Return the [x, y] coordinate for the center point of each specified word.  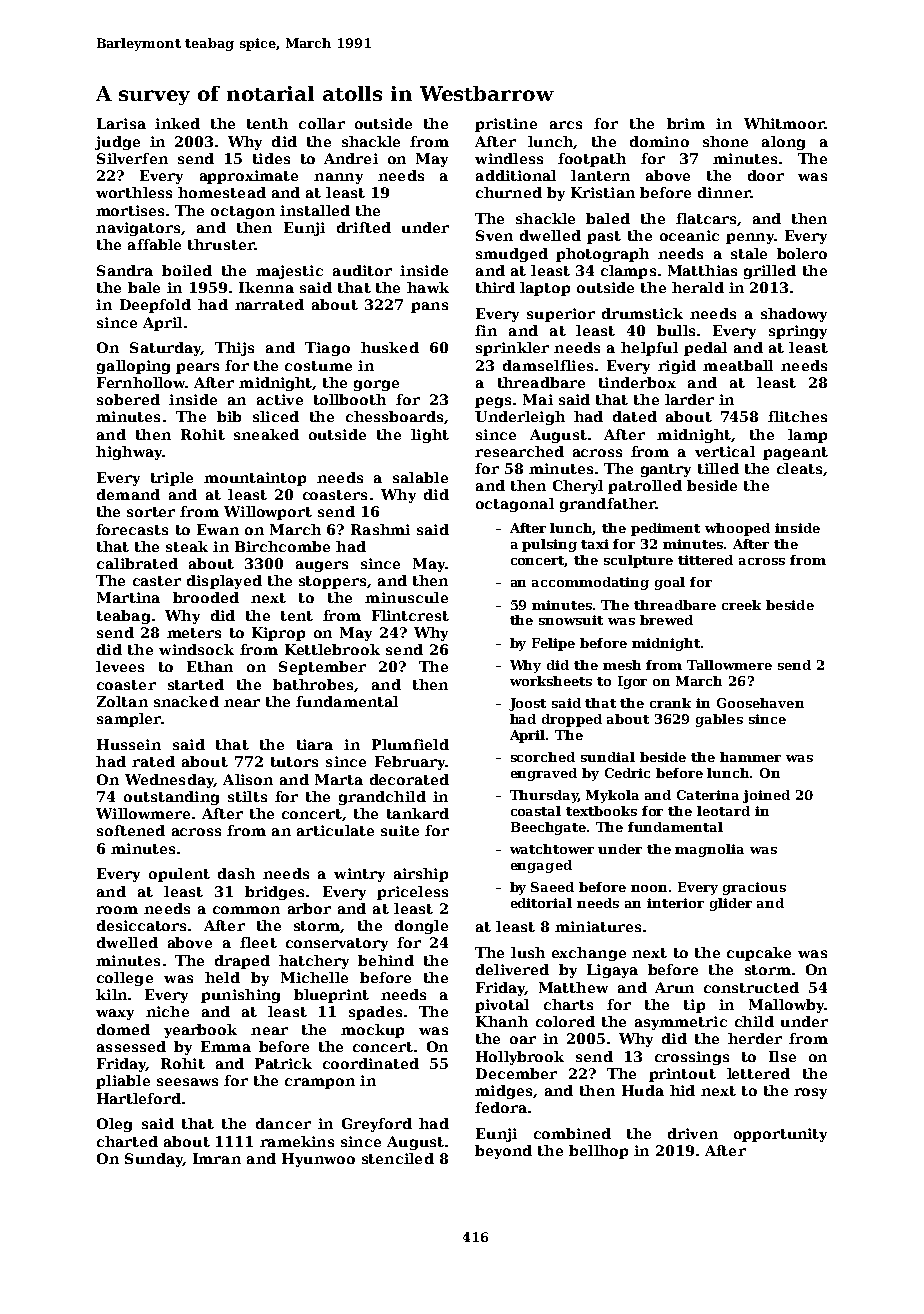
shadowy [794, 315]
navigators [138, 229]
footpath [592, 160]
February [410, 763]
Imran [217, 1158]
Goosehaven [760, 703]
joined [766, 796]
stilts [247, 796]
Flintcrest [410, 615]
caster [157, 581]
